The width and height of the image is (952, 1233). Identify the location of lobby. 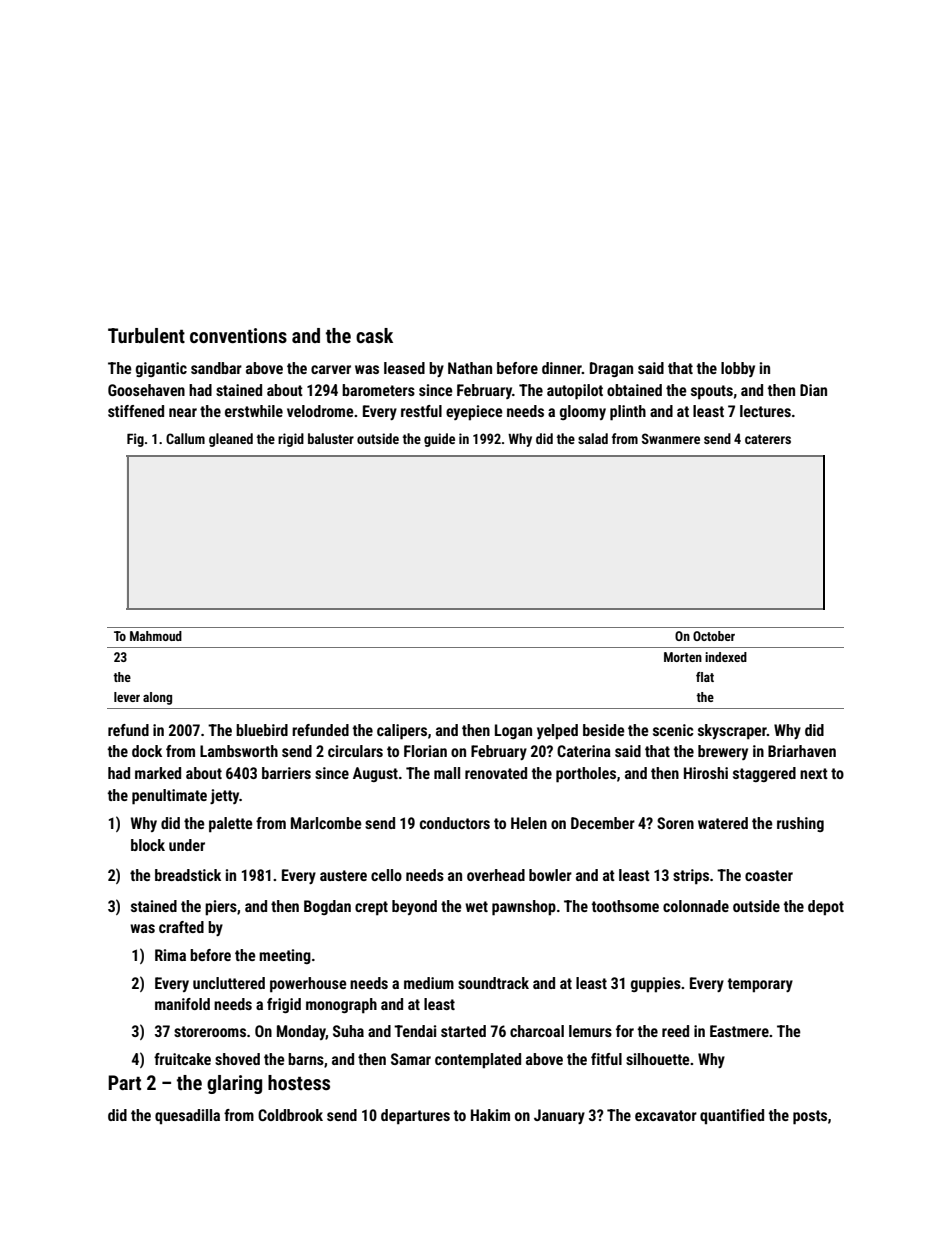
(738, 369).
